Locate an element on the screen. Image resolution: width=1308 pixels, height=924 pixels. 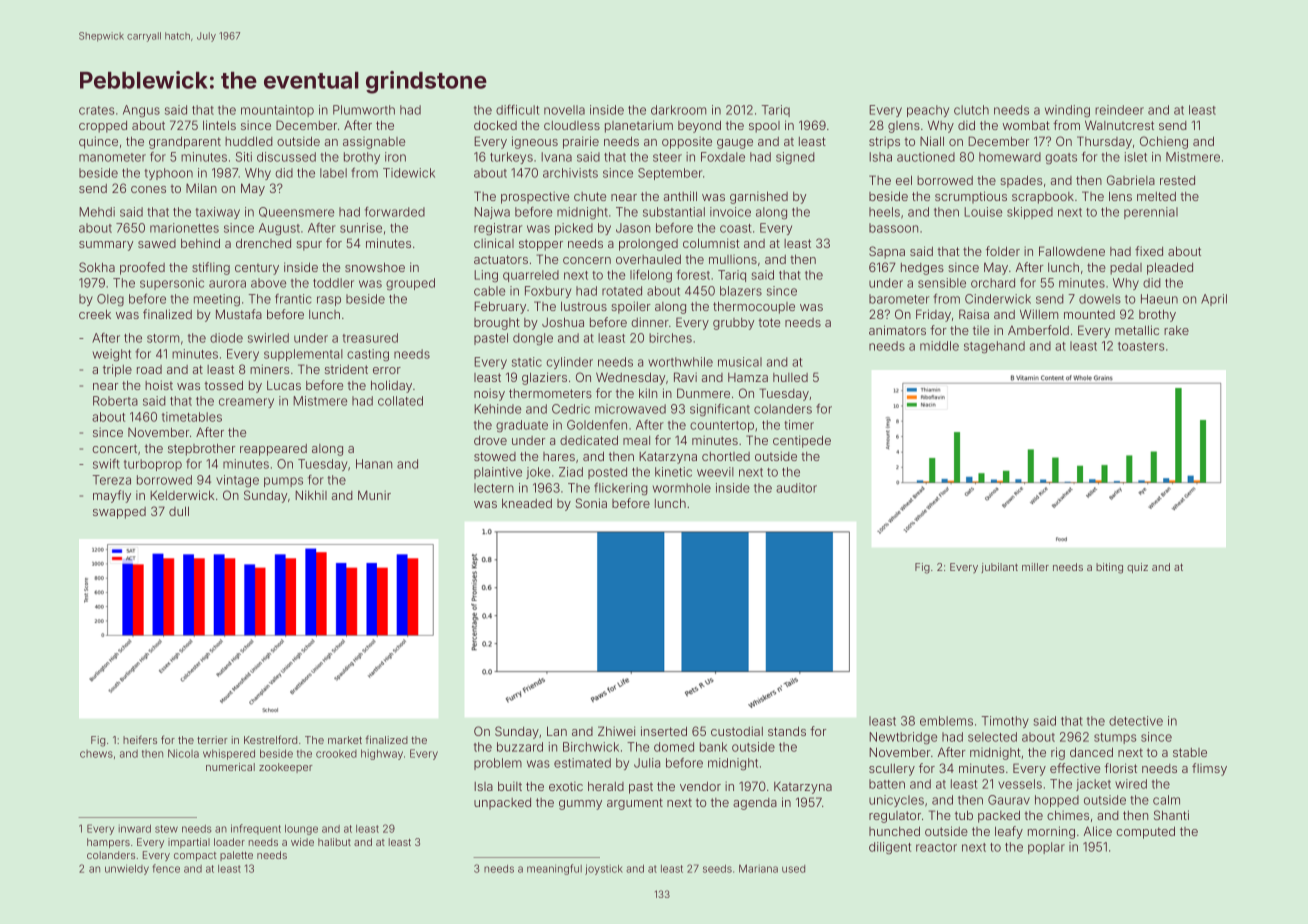
dull is located at coordinates (179, 511).
